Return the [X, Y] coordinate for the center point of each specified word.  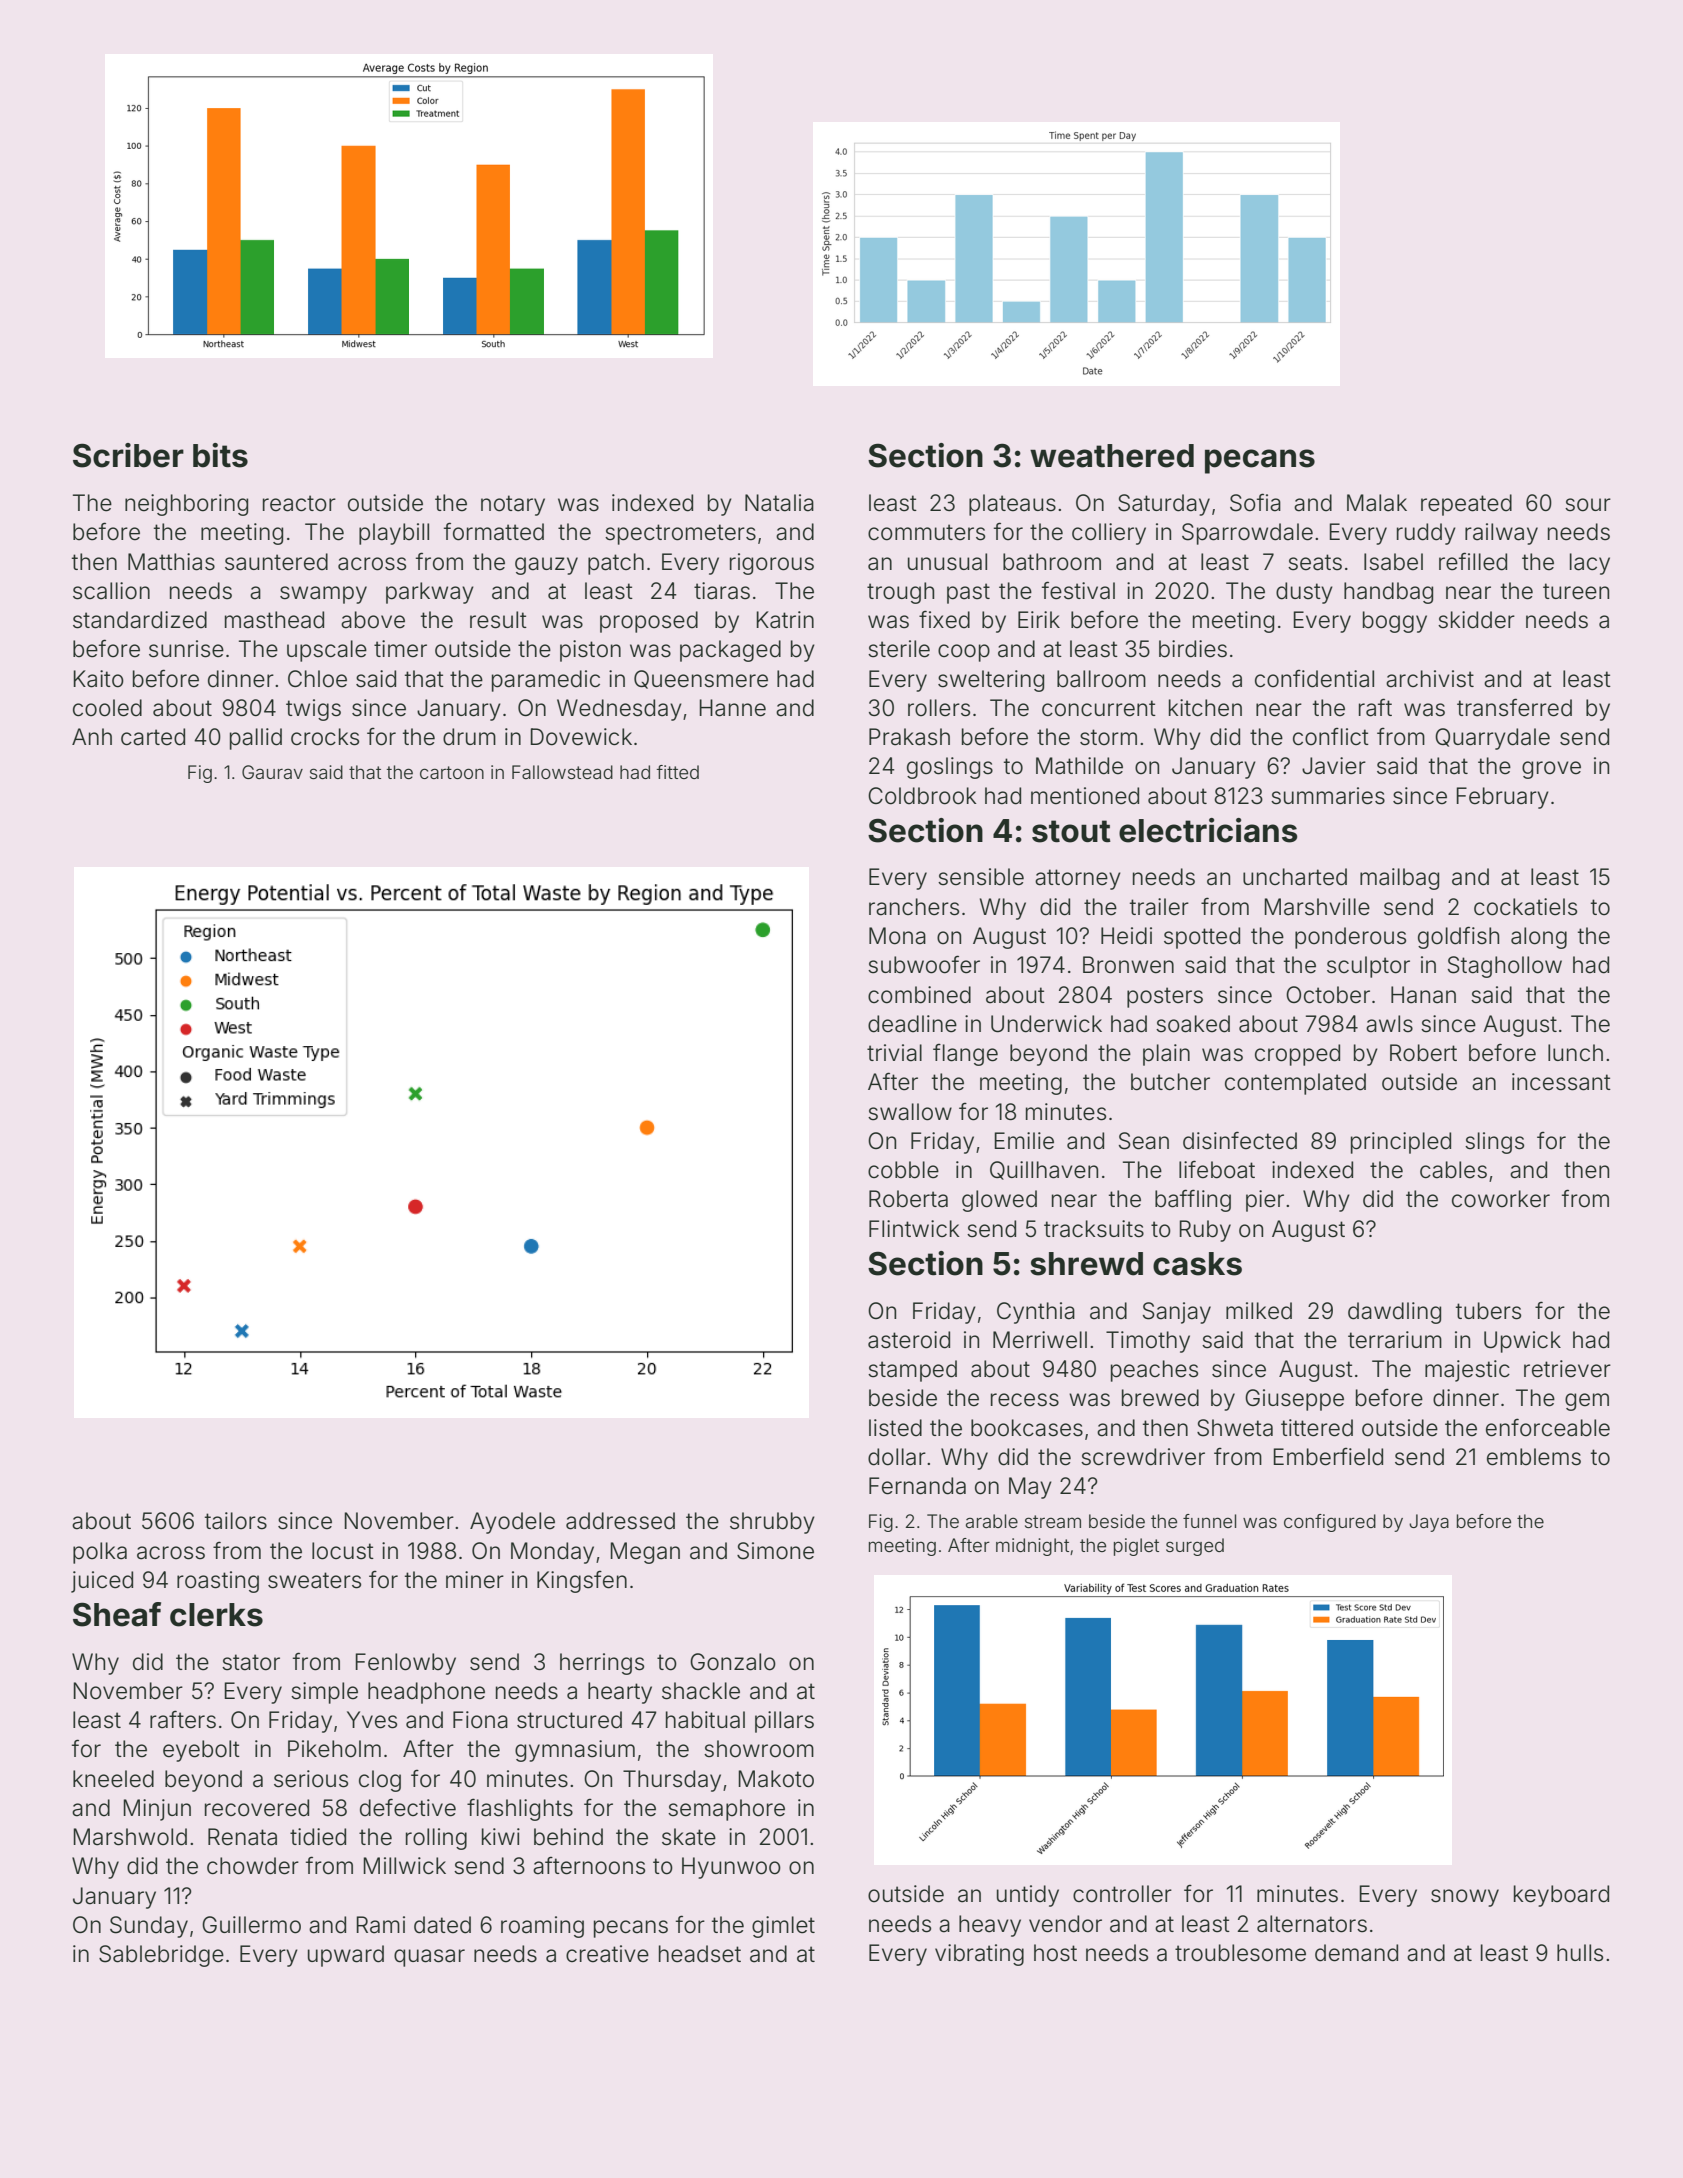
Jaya [1429, 1523]
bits [220, 455]
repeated [1466, 505]
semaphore [726, 1810]
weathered [1112, 456]
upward [346, 1956]
